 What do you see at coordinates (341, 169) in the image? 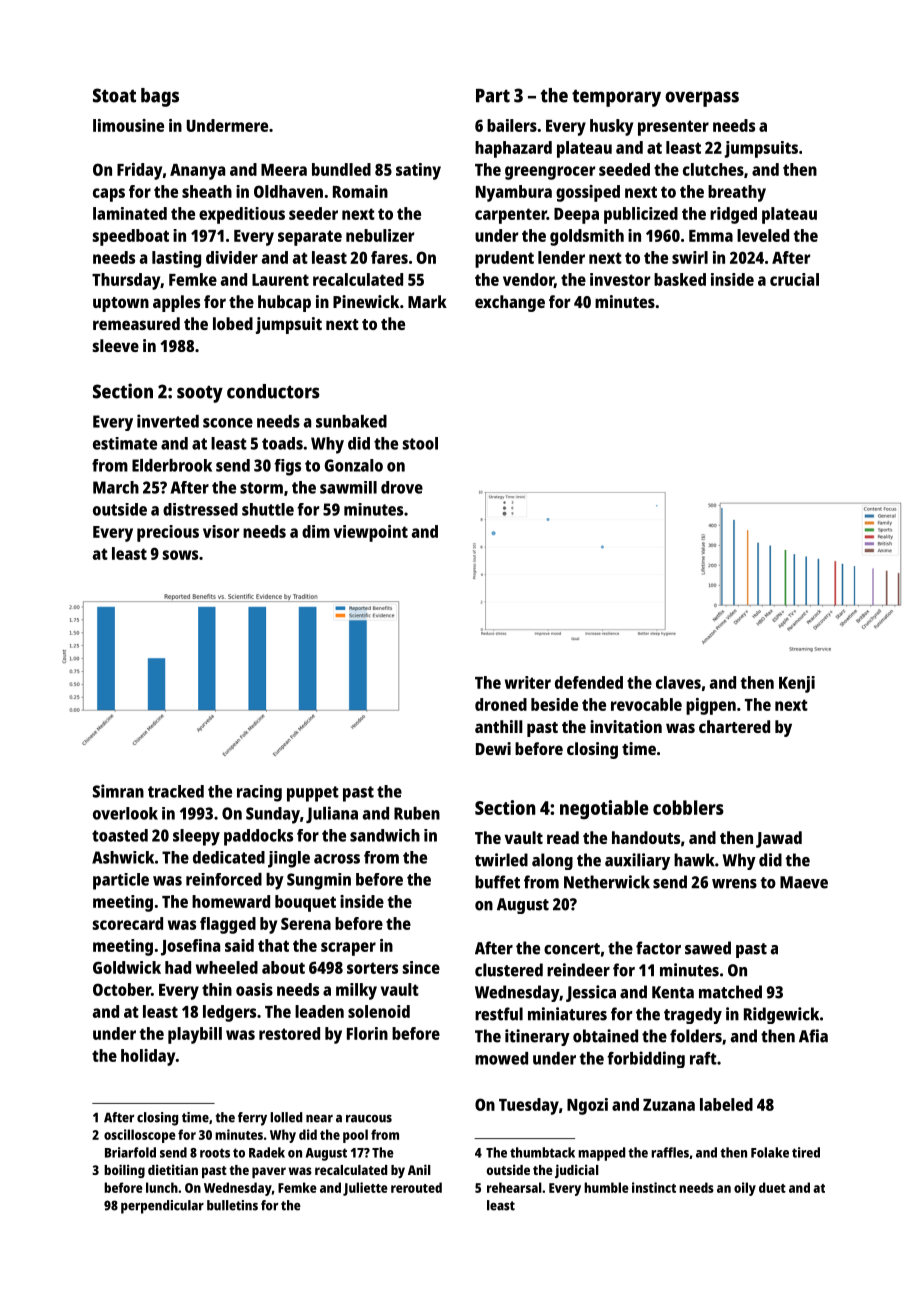
I see `bundled` at bounding box center [341, 169].
